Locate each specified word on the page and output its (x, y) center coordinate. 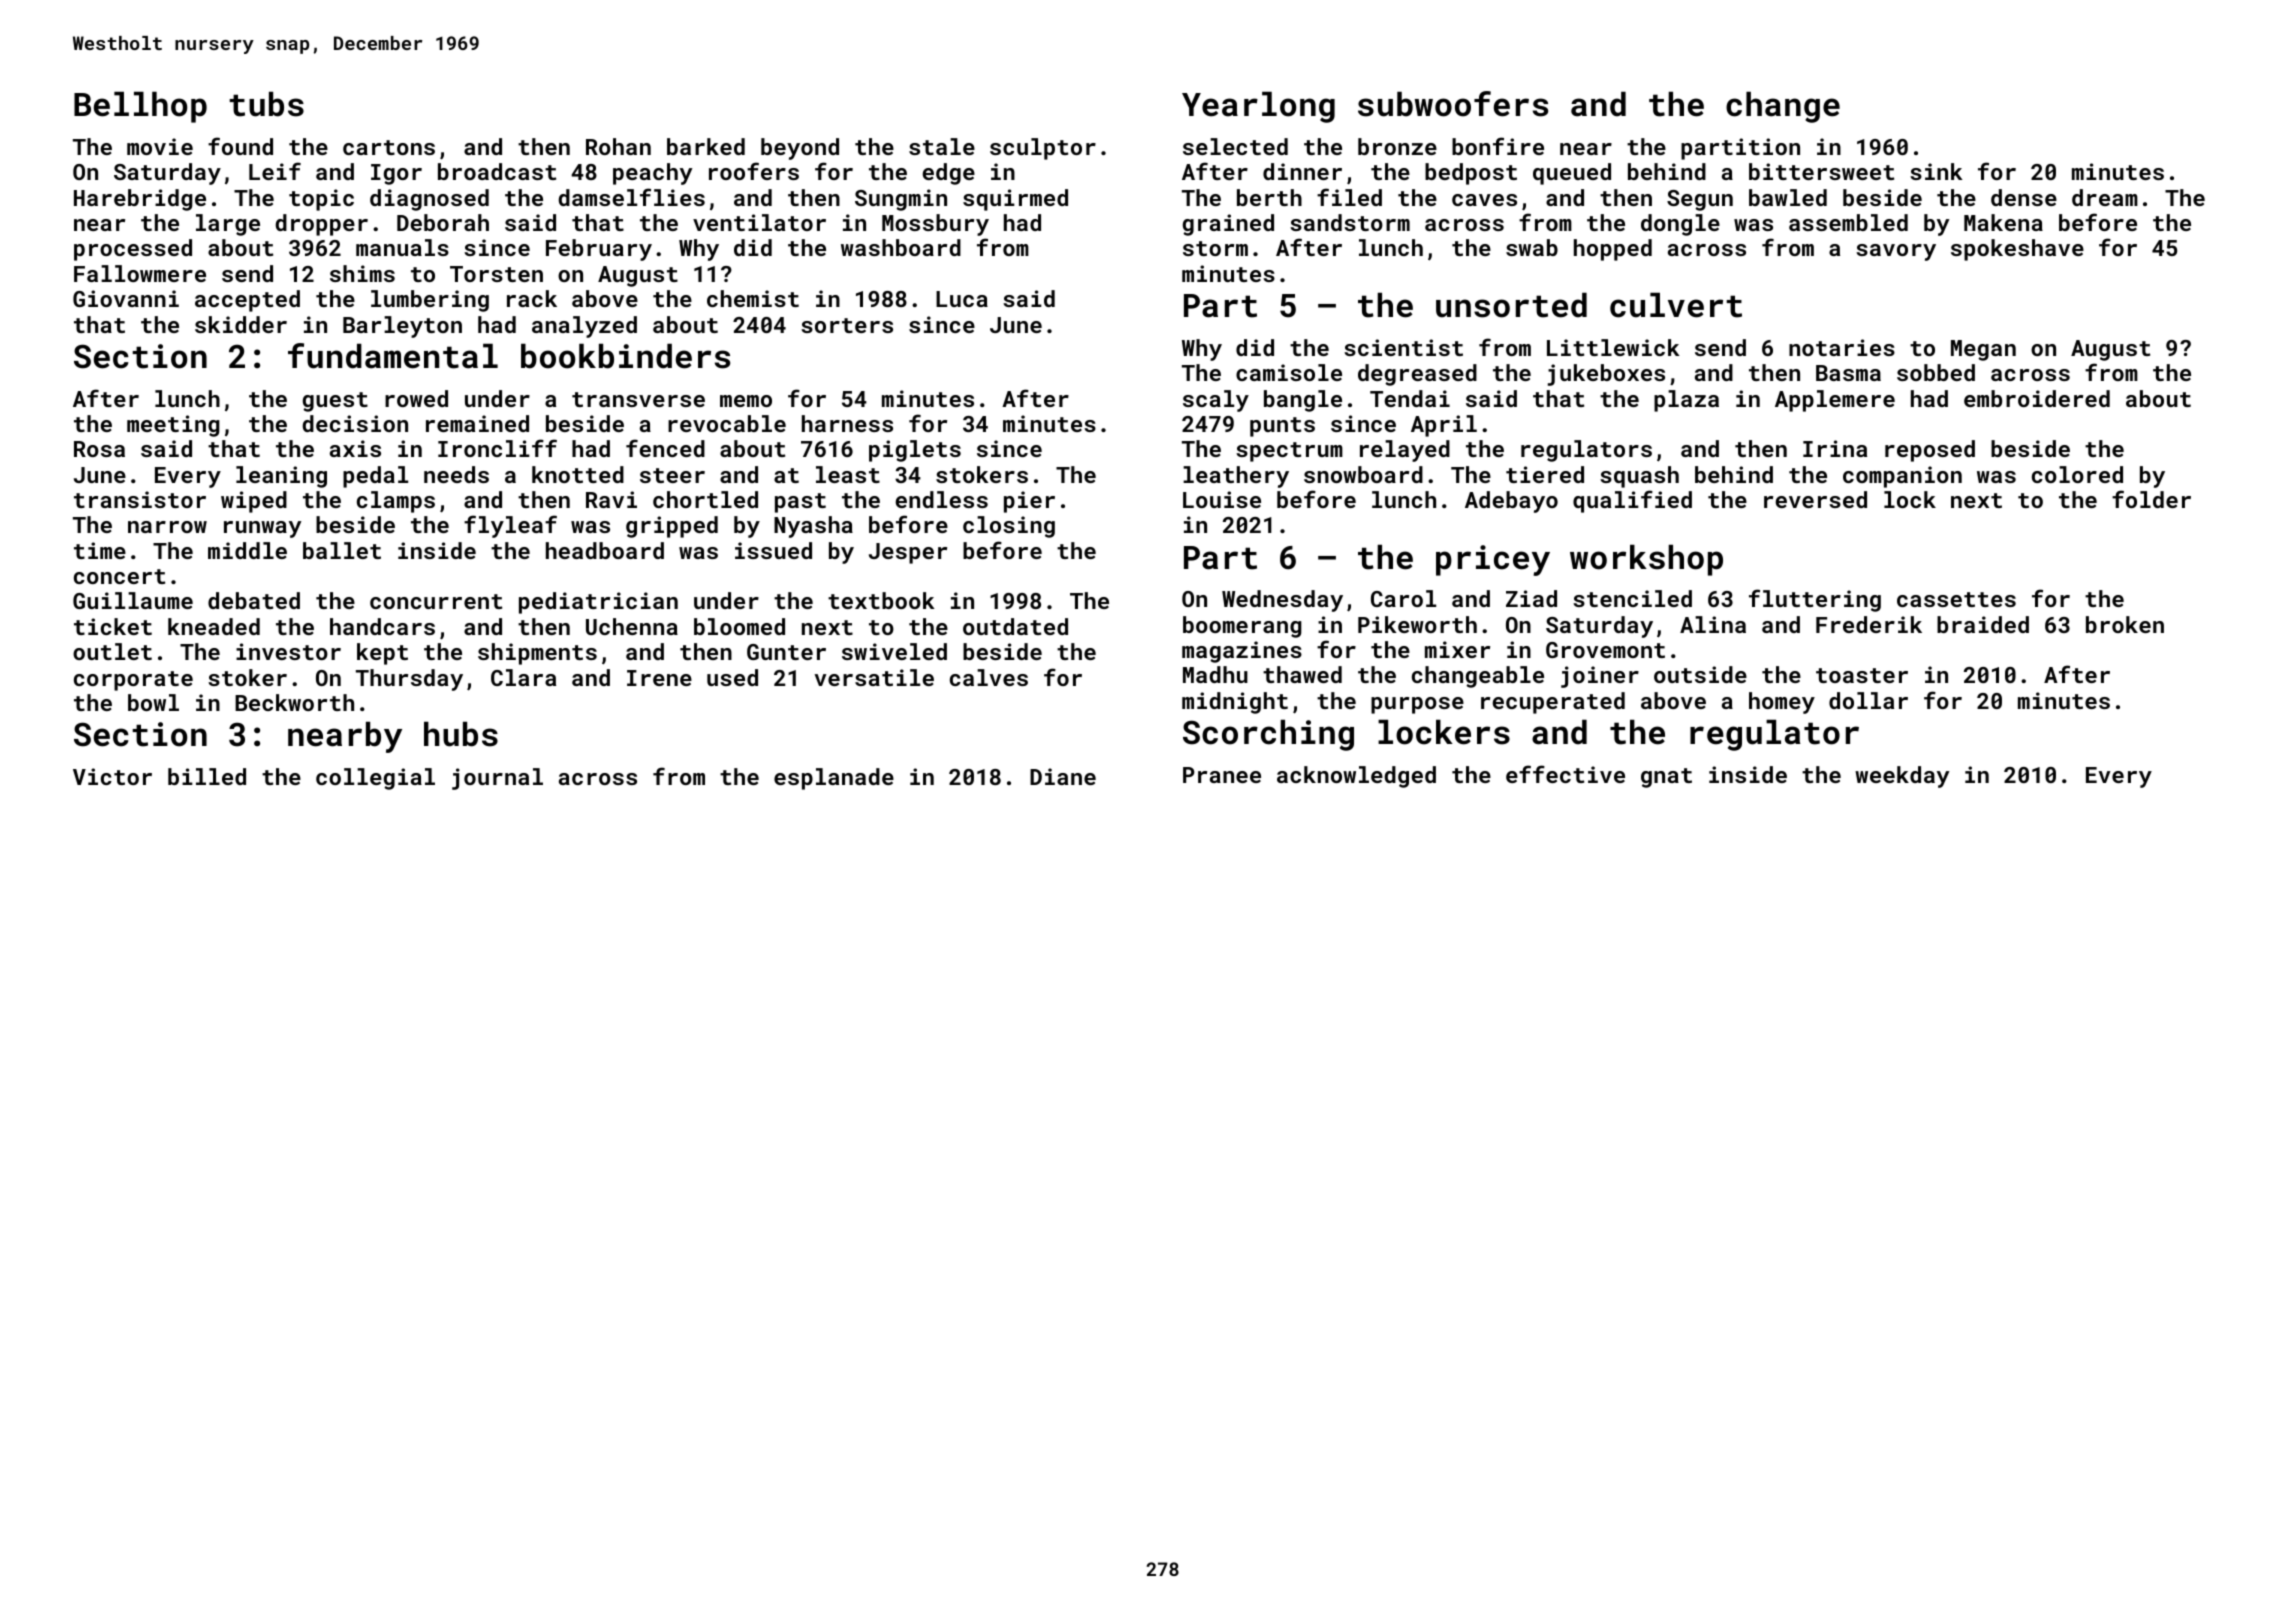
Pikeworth (1417, 624)
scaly (1216, 401)
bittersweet (1821, 171)
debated (254, 600)
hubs (461, 734)
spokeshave (2017, 250)
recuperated (1553, 703)
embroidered (2037, 398)
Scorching (1268, 735)
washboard (901, 247)
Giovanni (126, 298)
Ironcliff (497, 448)
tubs (266, 104)
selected (1235, 146)
